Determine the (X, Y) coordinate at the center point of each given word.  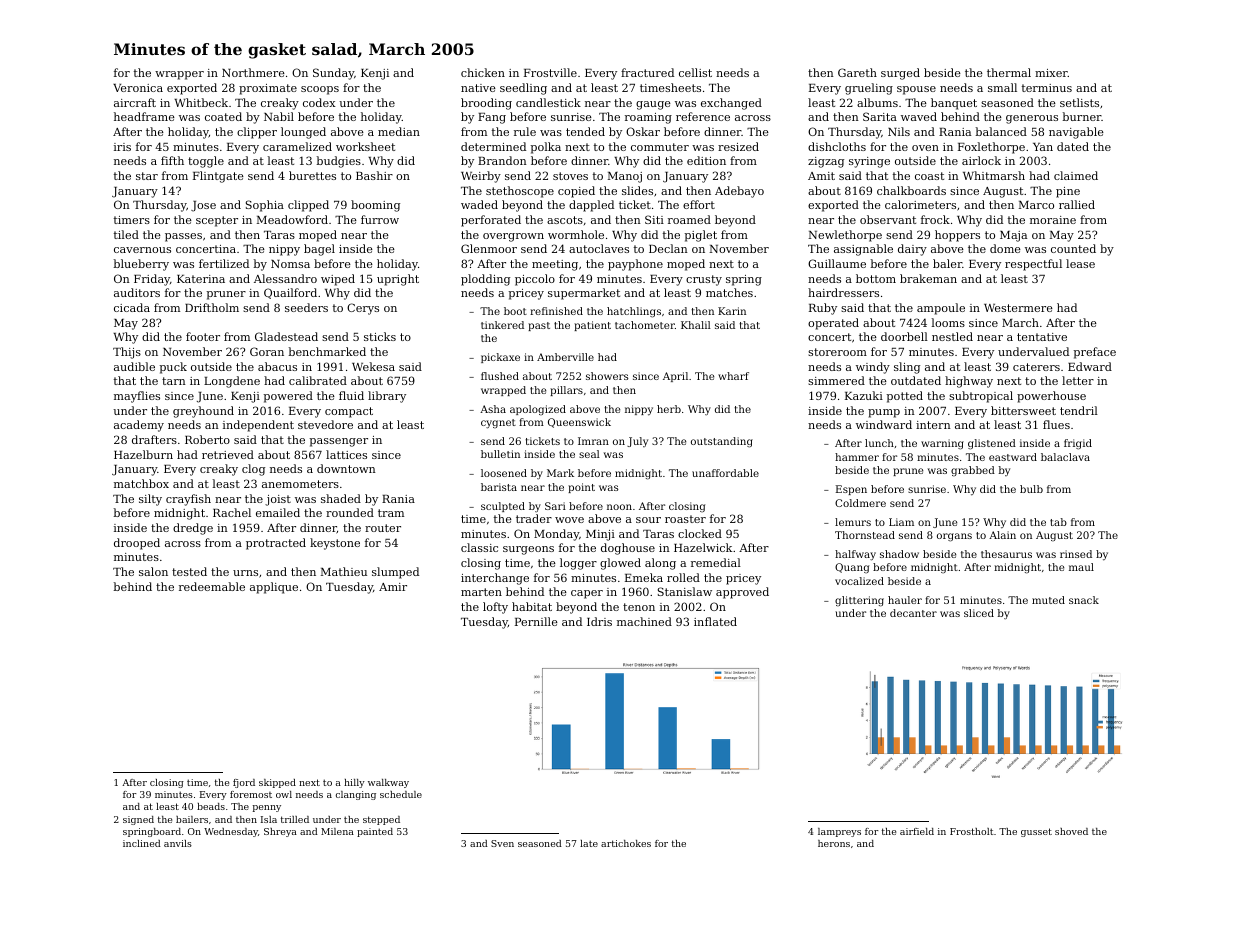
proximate (268, 89)
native (478, 88)
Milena (337, 831)
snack (1084, 600)
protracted (276, 544)
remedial (716, 562)
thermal (1009, 72)
